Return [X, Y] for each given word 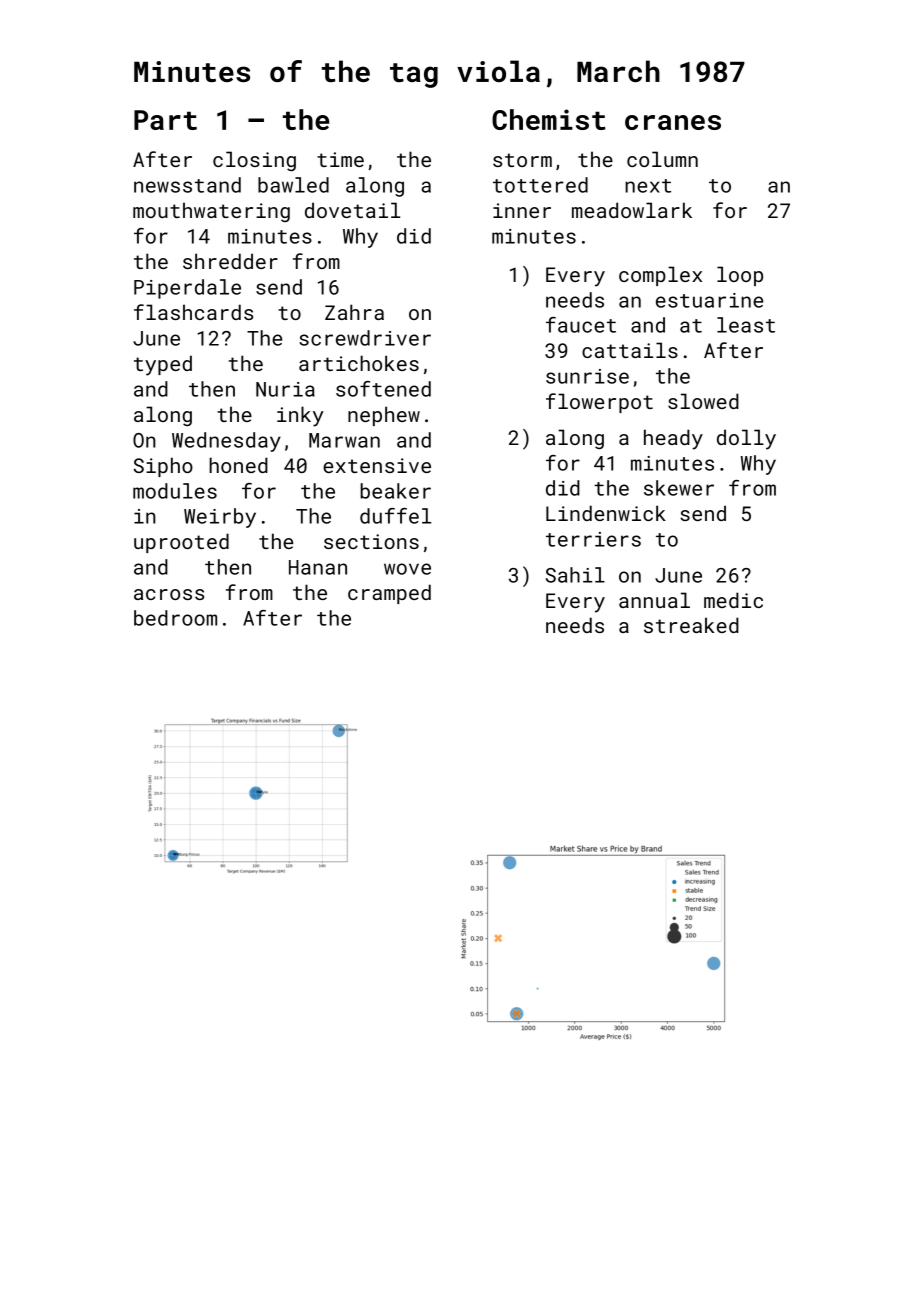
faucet [581, 325]
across [169, 594]
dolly [746, 439]
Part [165, 120]
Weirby [220, 518]
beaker [395, 491]
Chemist [549, 119]
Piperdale [187, 289]
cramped [389, 594]
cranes [673, 122]
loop [740, 276]
